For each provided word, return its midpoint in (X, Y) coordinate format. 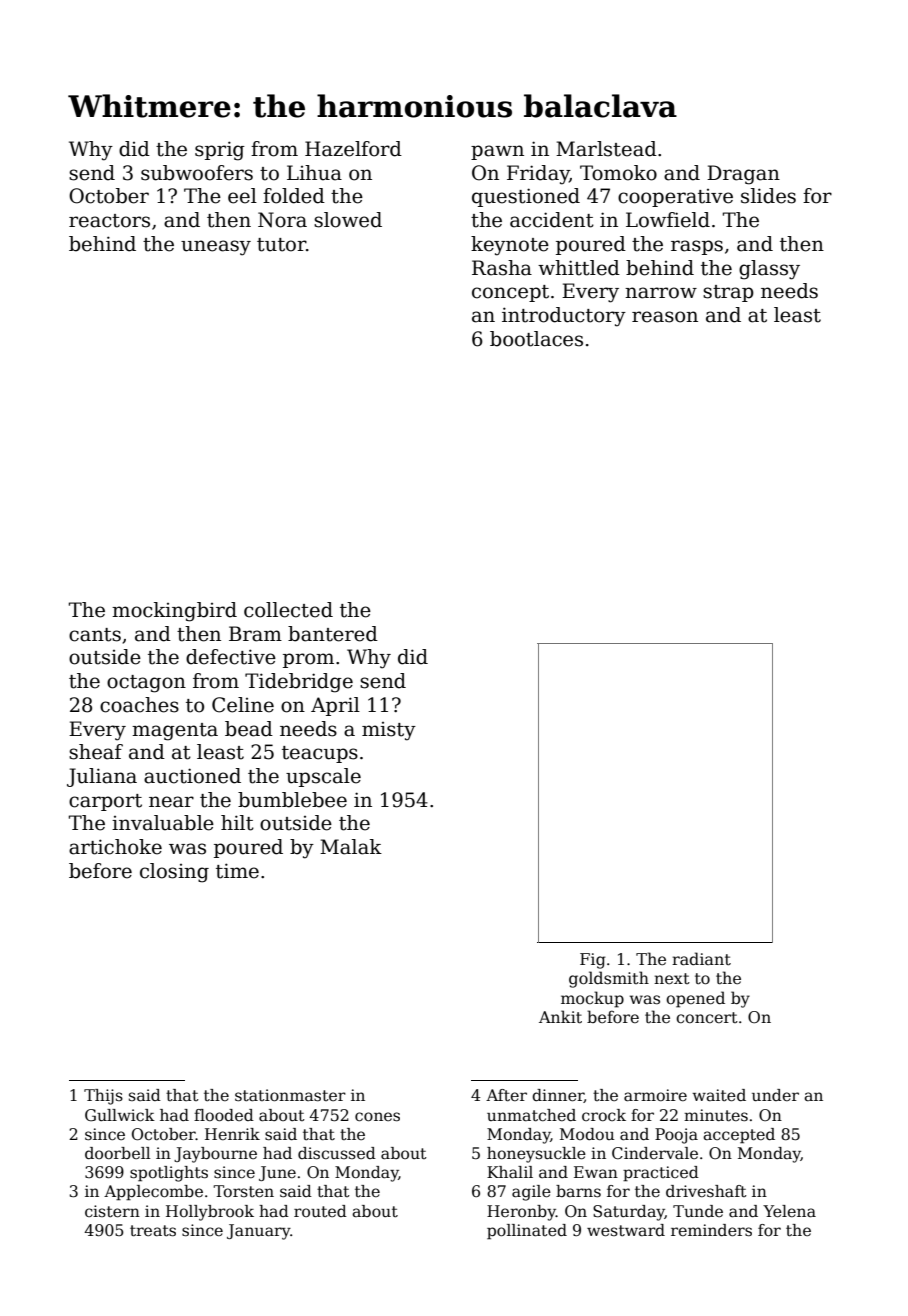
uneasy (216, 248)
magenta (175, 732)
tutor (281, 245)
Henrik (232, 1134)
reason (665, 317)
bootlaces (536, 339)
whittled (579, 268)
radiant (701, 959)
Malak (351, 847)
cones (377, 1117)
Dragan (743, 175)
